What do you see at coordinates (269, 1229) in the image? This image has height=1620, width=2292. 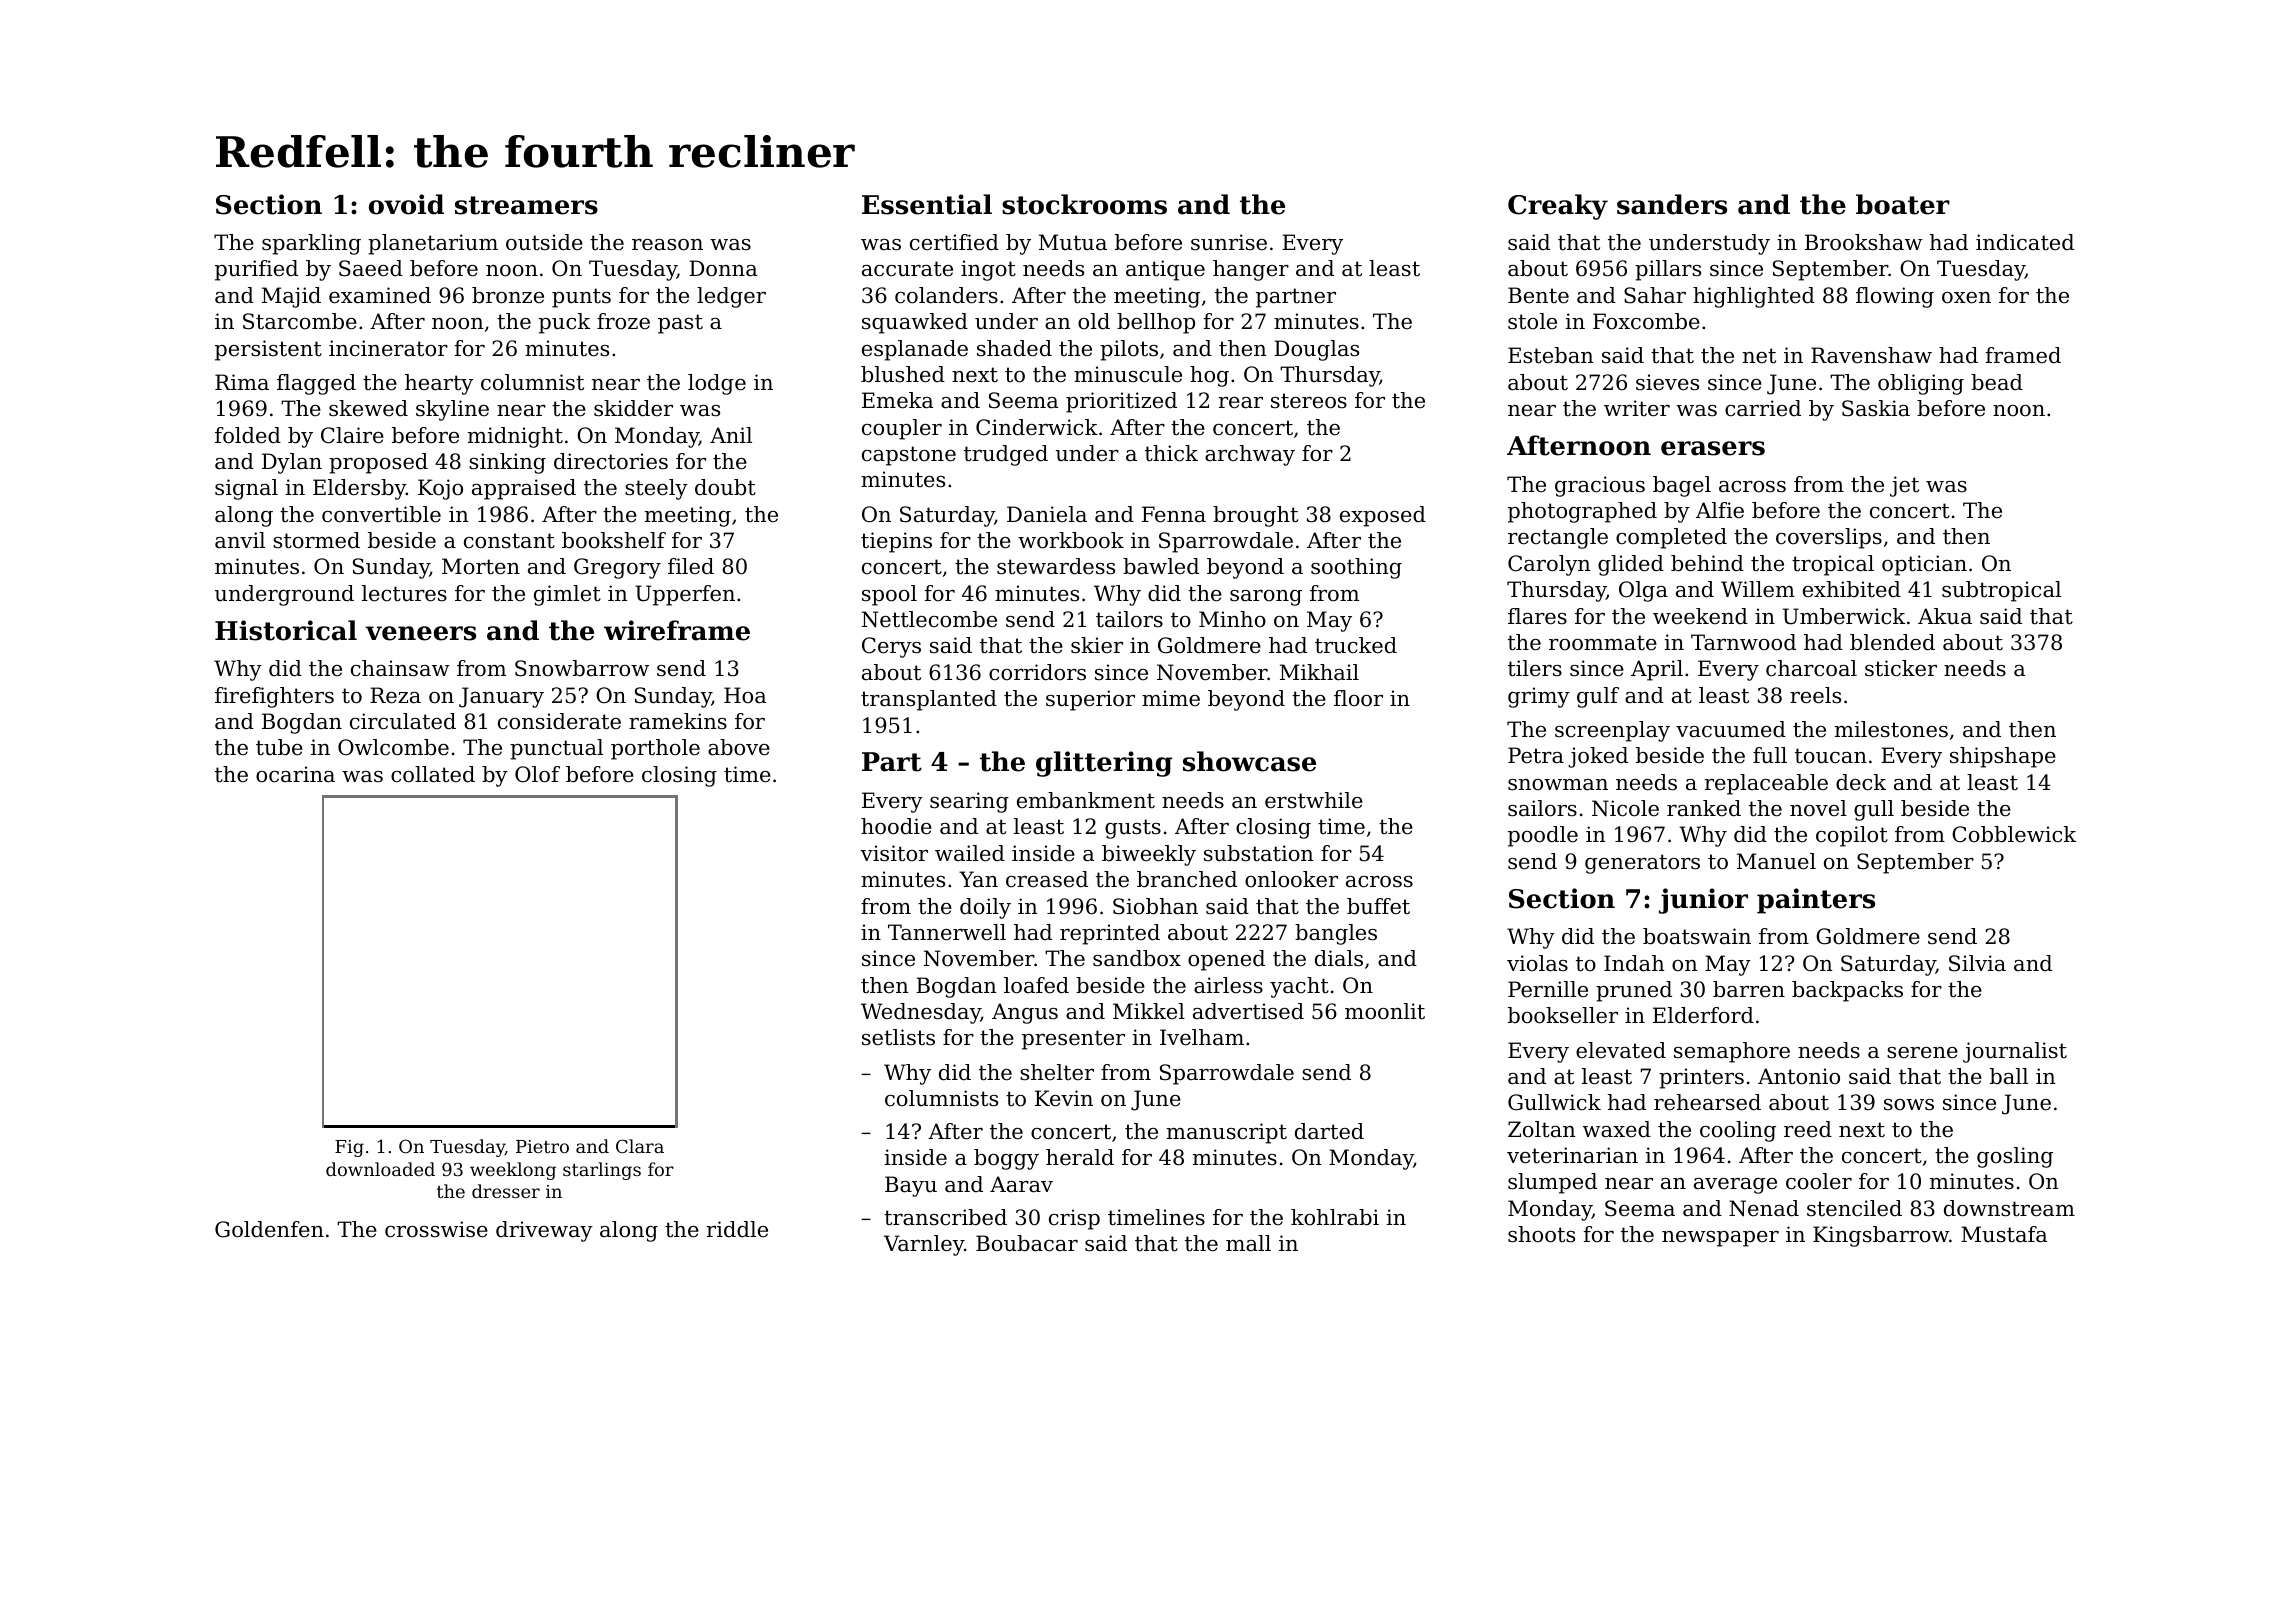 I see `Goldenfen` at bounding box center [269, 1229].
